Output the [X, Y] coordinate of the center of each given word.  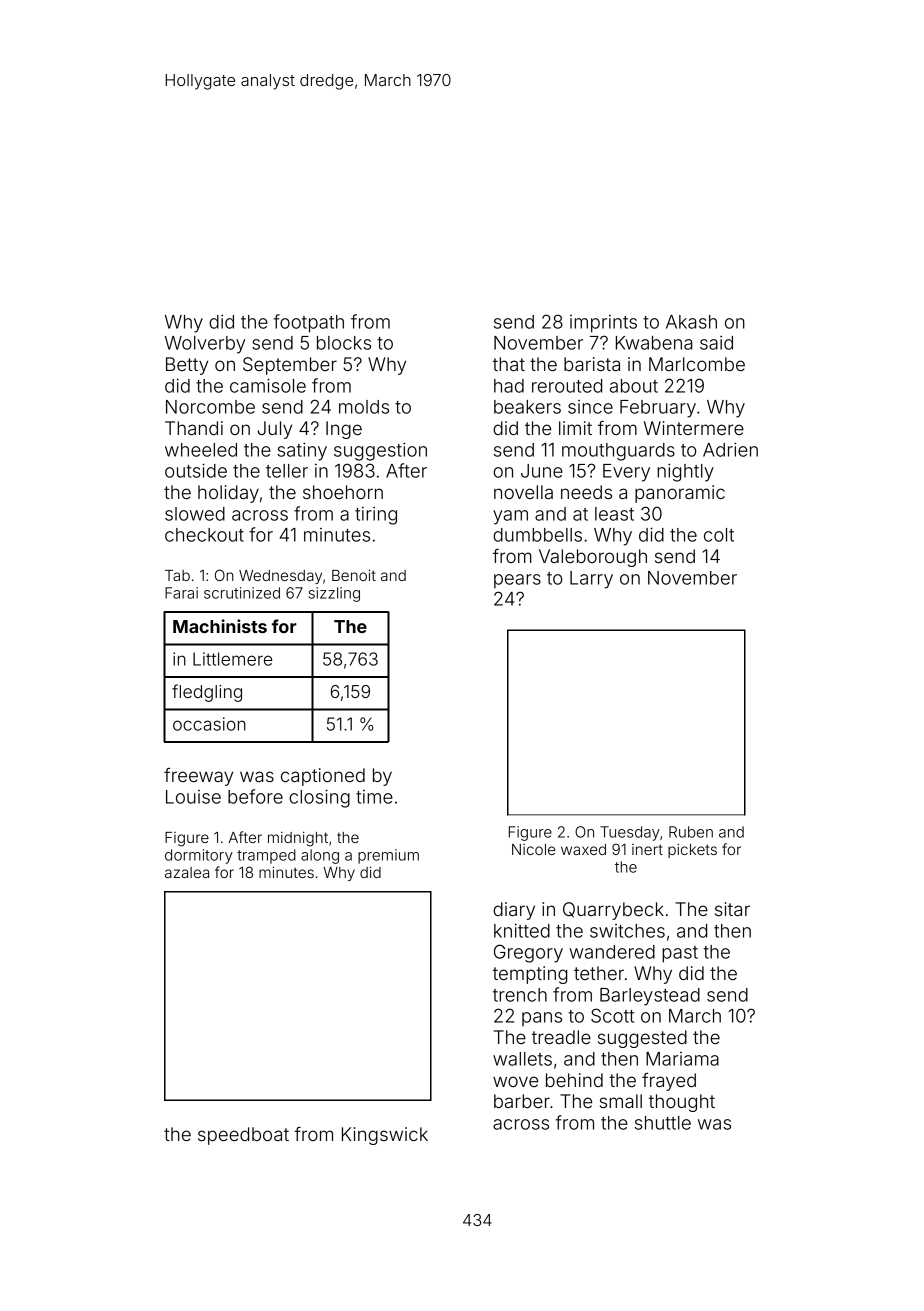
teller [287, 471]
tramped [266, 856]
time [374, 797]
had [509, 386]
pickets [692, 850]
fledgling [207, 693]
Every [626, 473]
